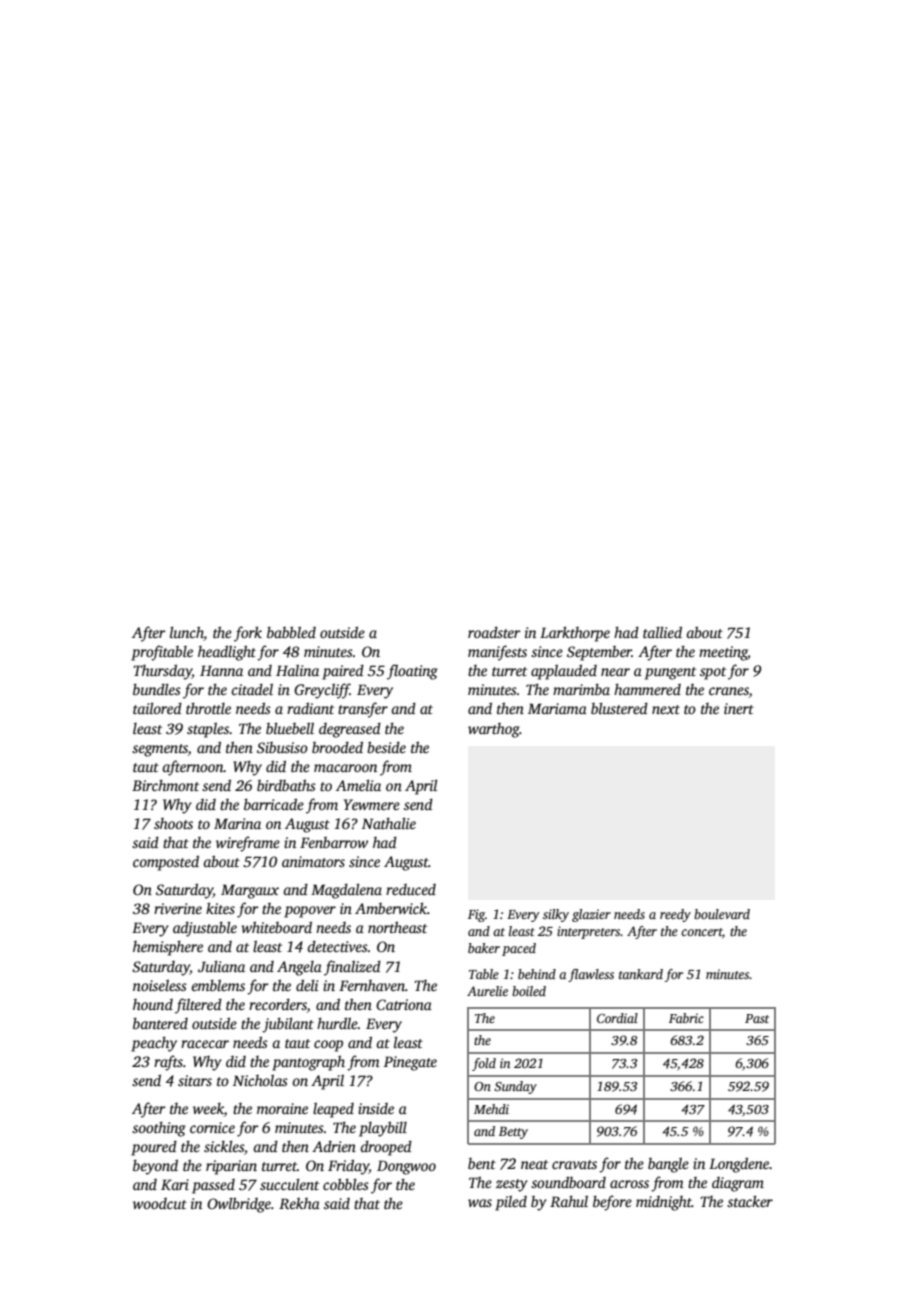  I want to click on concert, so click(701, 932).
